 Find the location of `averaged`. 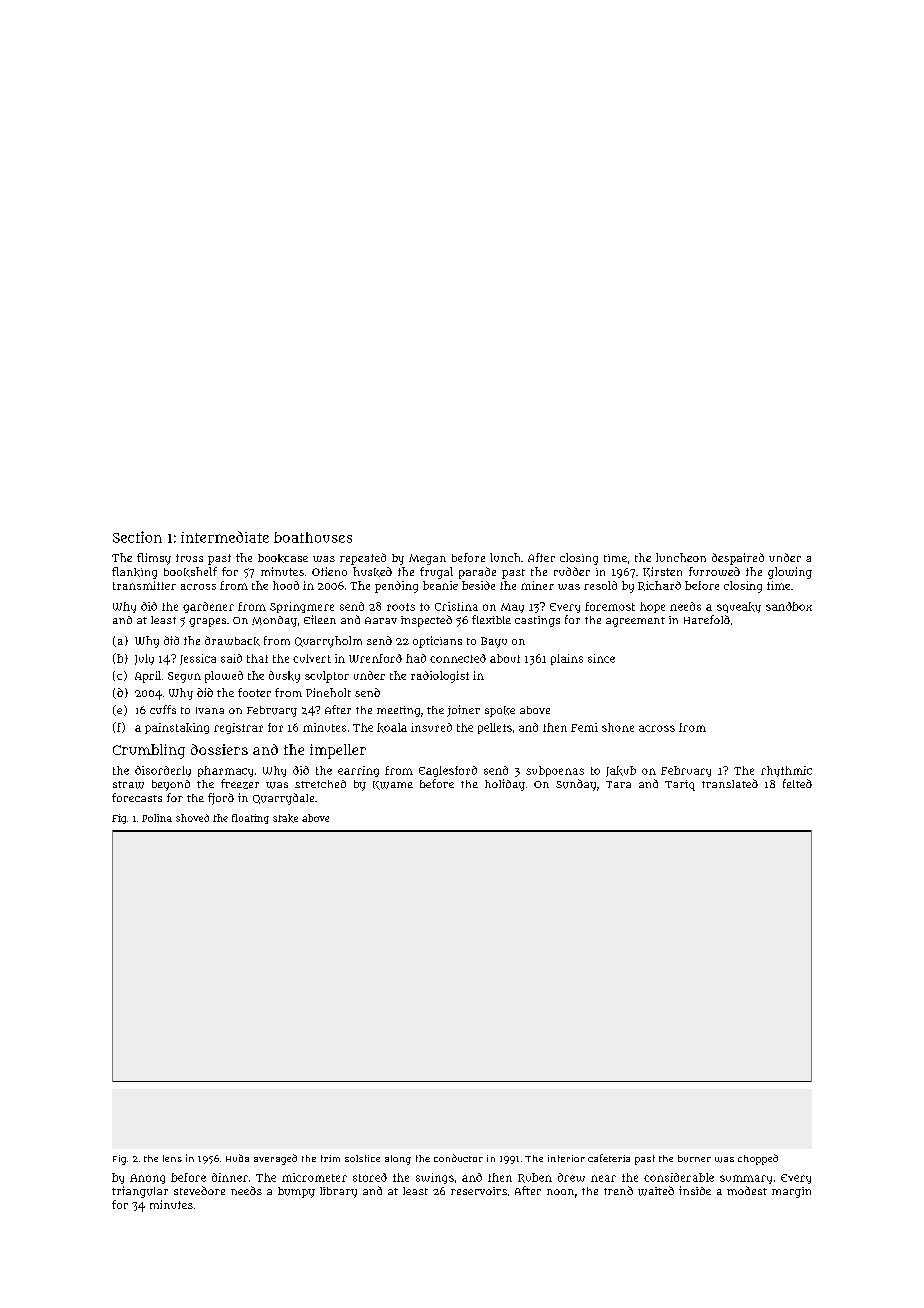

averaged is located at coordinates (275, 1159).
